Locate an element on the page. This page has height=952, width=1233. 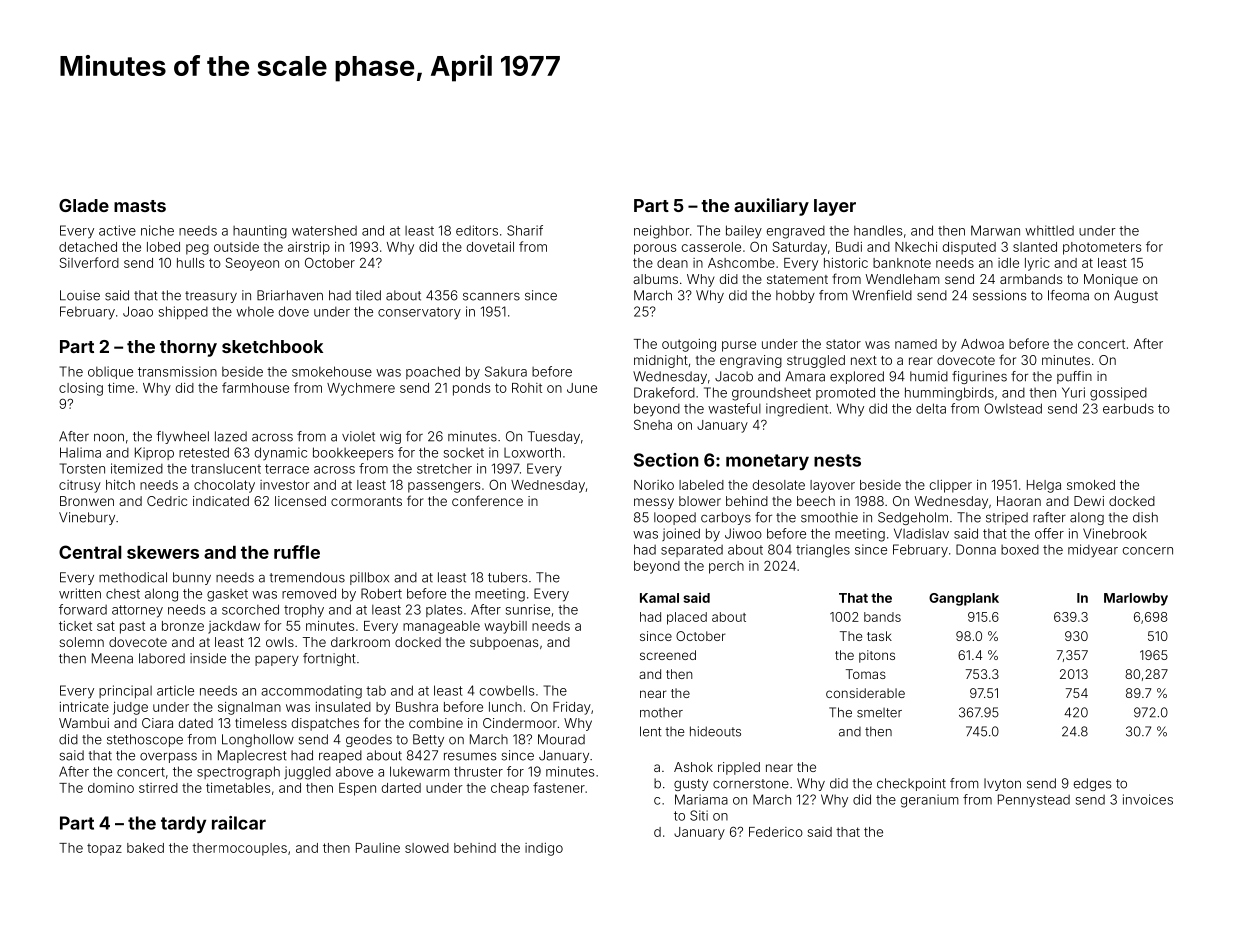
topaz is located at coordinates (104, 850).
